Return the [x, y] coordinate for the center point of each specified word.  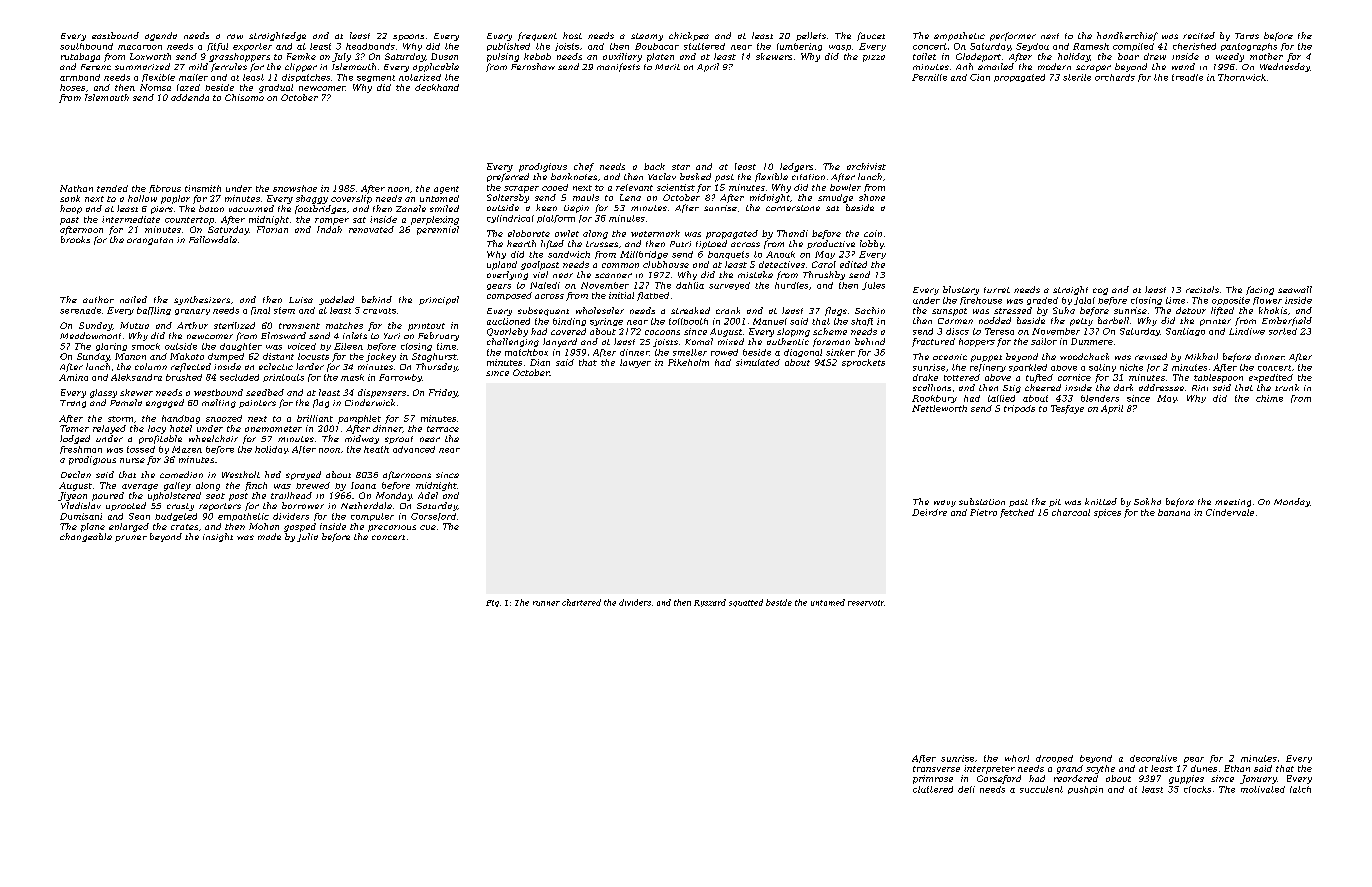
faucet [871, 36]
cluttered [933, 789]
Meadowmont [90, 335]
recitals [1202, 289]
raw [235, 36]
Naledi [545, 285]
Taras [1247, 36]
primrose [933, 779]
